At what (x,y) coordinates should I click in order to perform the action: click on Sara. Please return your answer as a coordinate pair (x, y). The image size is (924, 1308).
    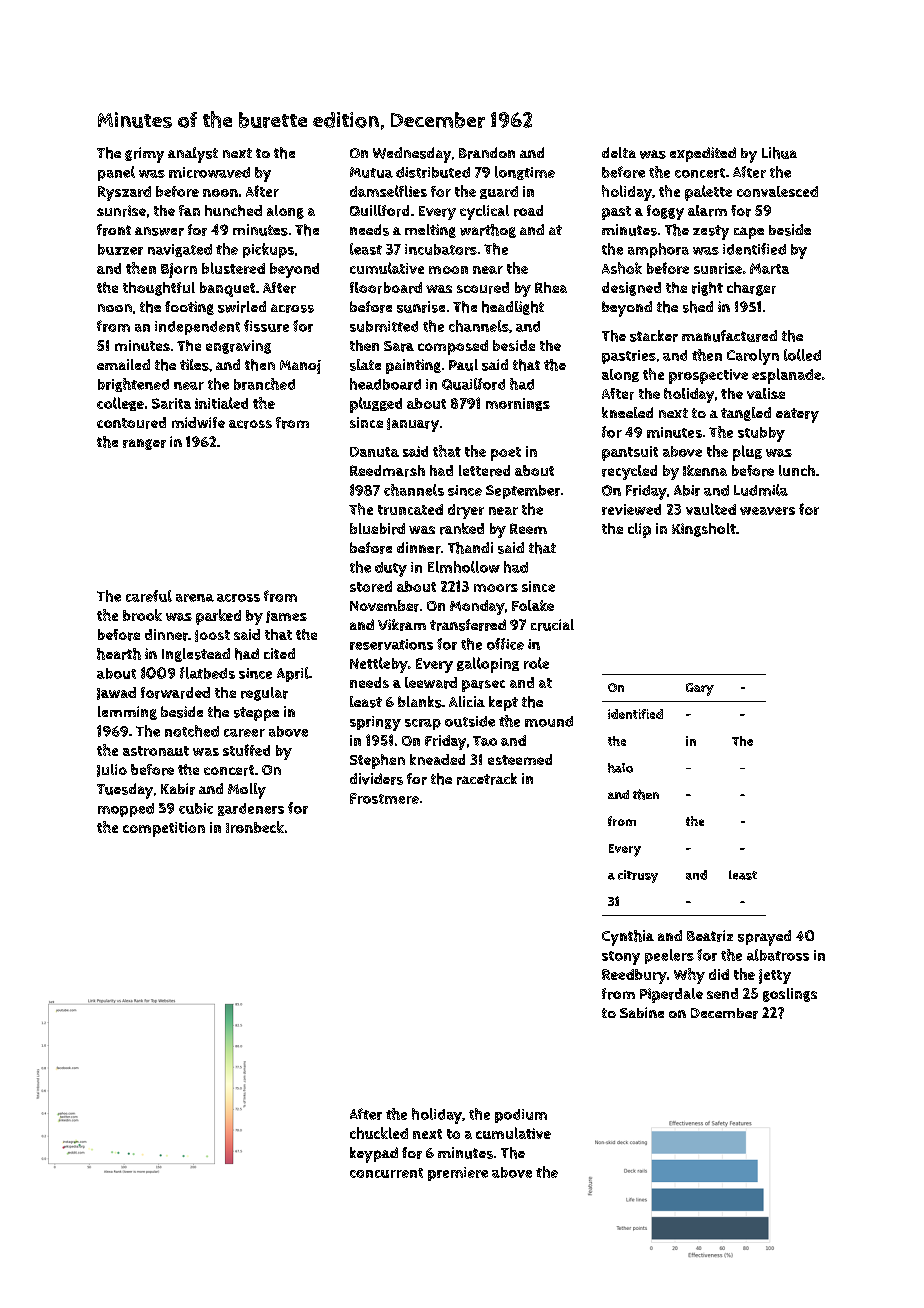
    Looking at the image, I should click on (399, 346).
